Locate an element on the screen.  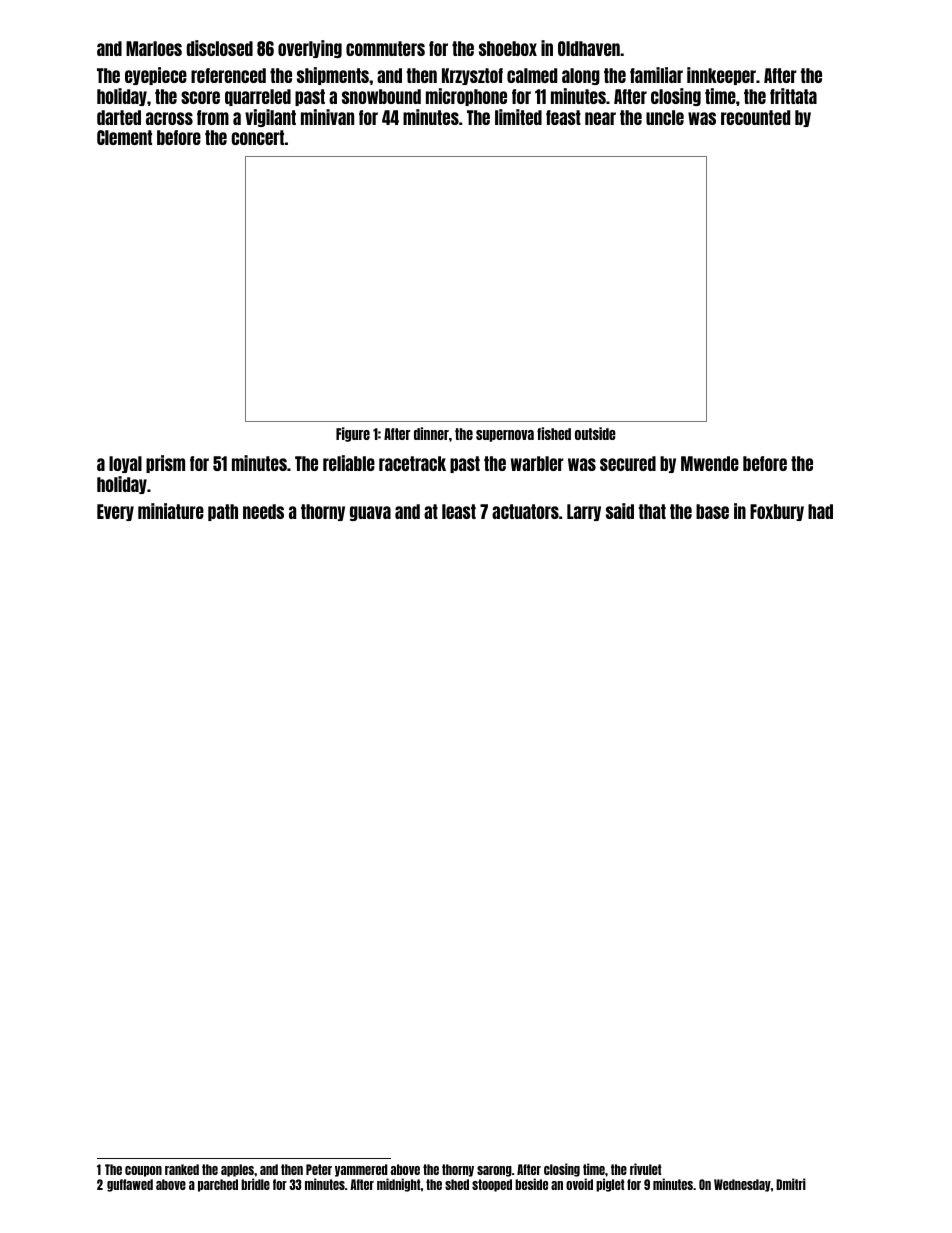
that is located at coordinates (652, 511).
